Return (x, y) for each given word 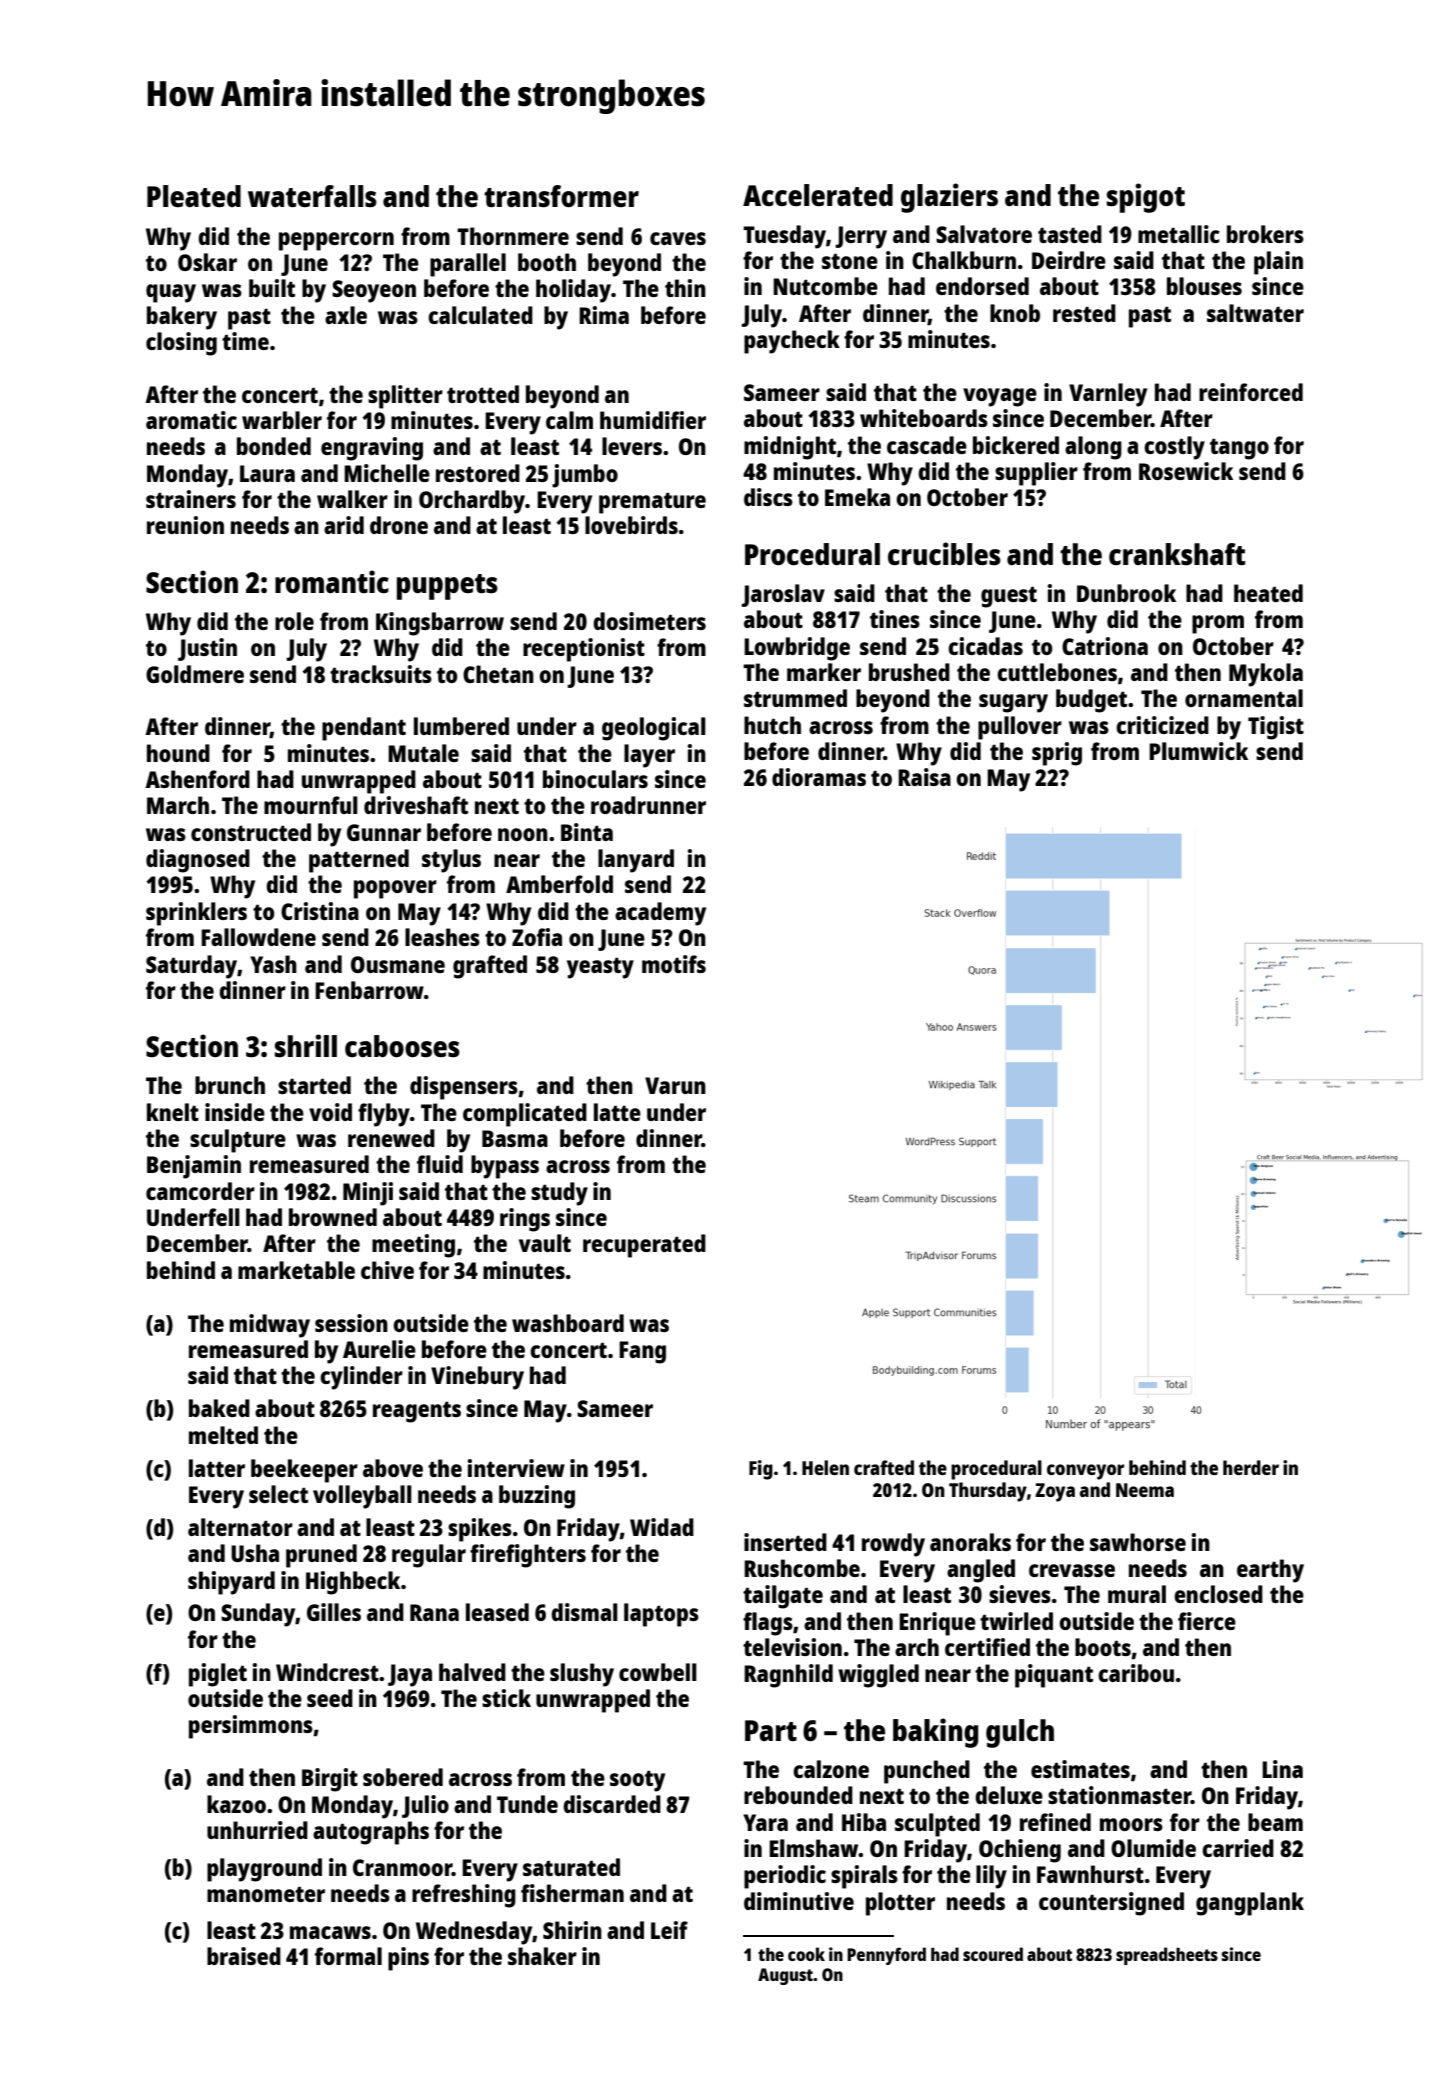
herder (1251, 1467)
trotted (483, 394)
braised (244, 1956)
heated (1268, 593)
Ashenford (197, 779)
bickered (1016, 445)
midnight (790, 448)
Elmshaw (814, 1848)
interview (516, 1468)
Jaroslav (783, 595)
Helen (825, 1467)
